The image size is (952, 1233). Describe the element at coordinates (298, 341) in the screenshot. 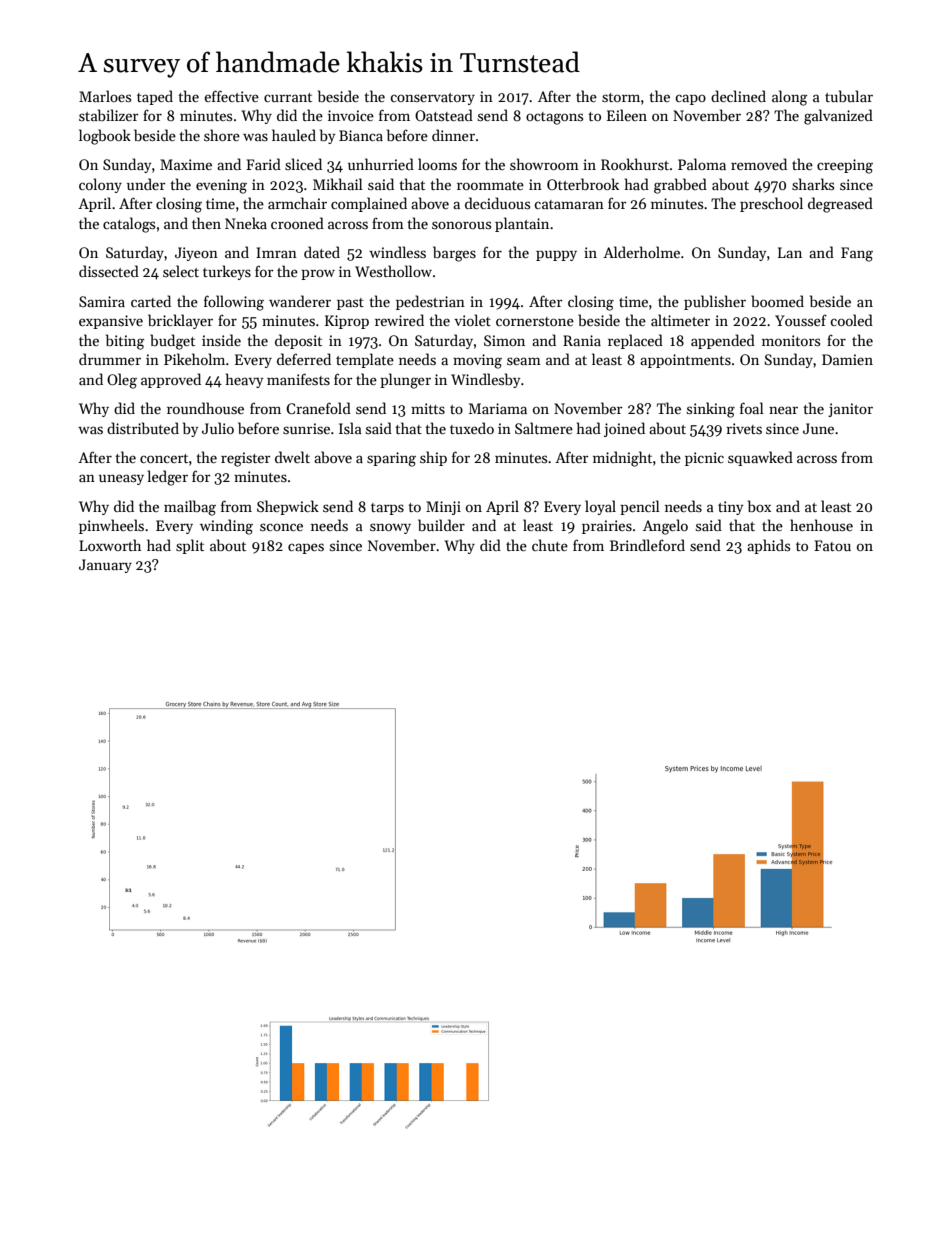

I see `deposit` at that location.
